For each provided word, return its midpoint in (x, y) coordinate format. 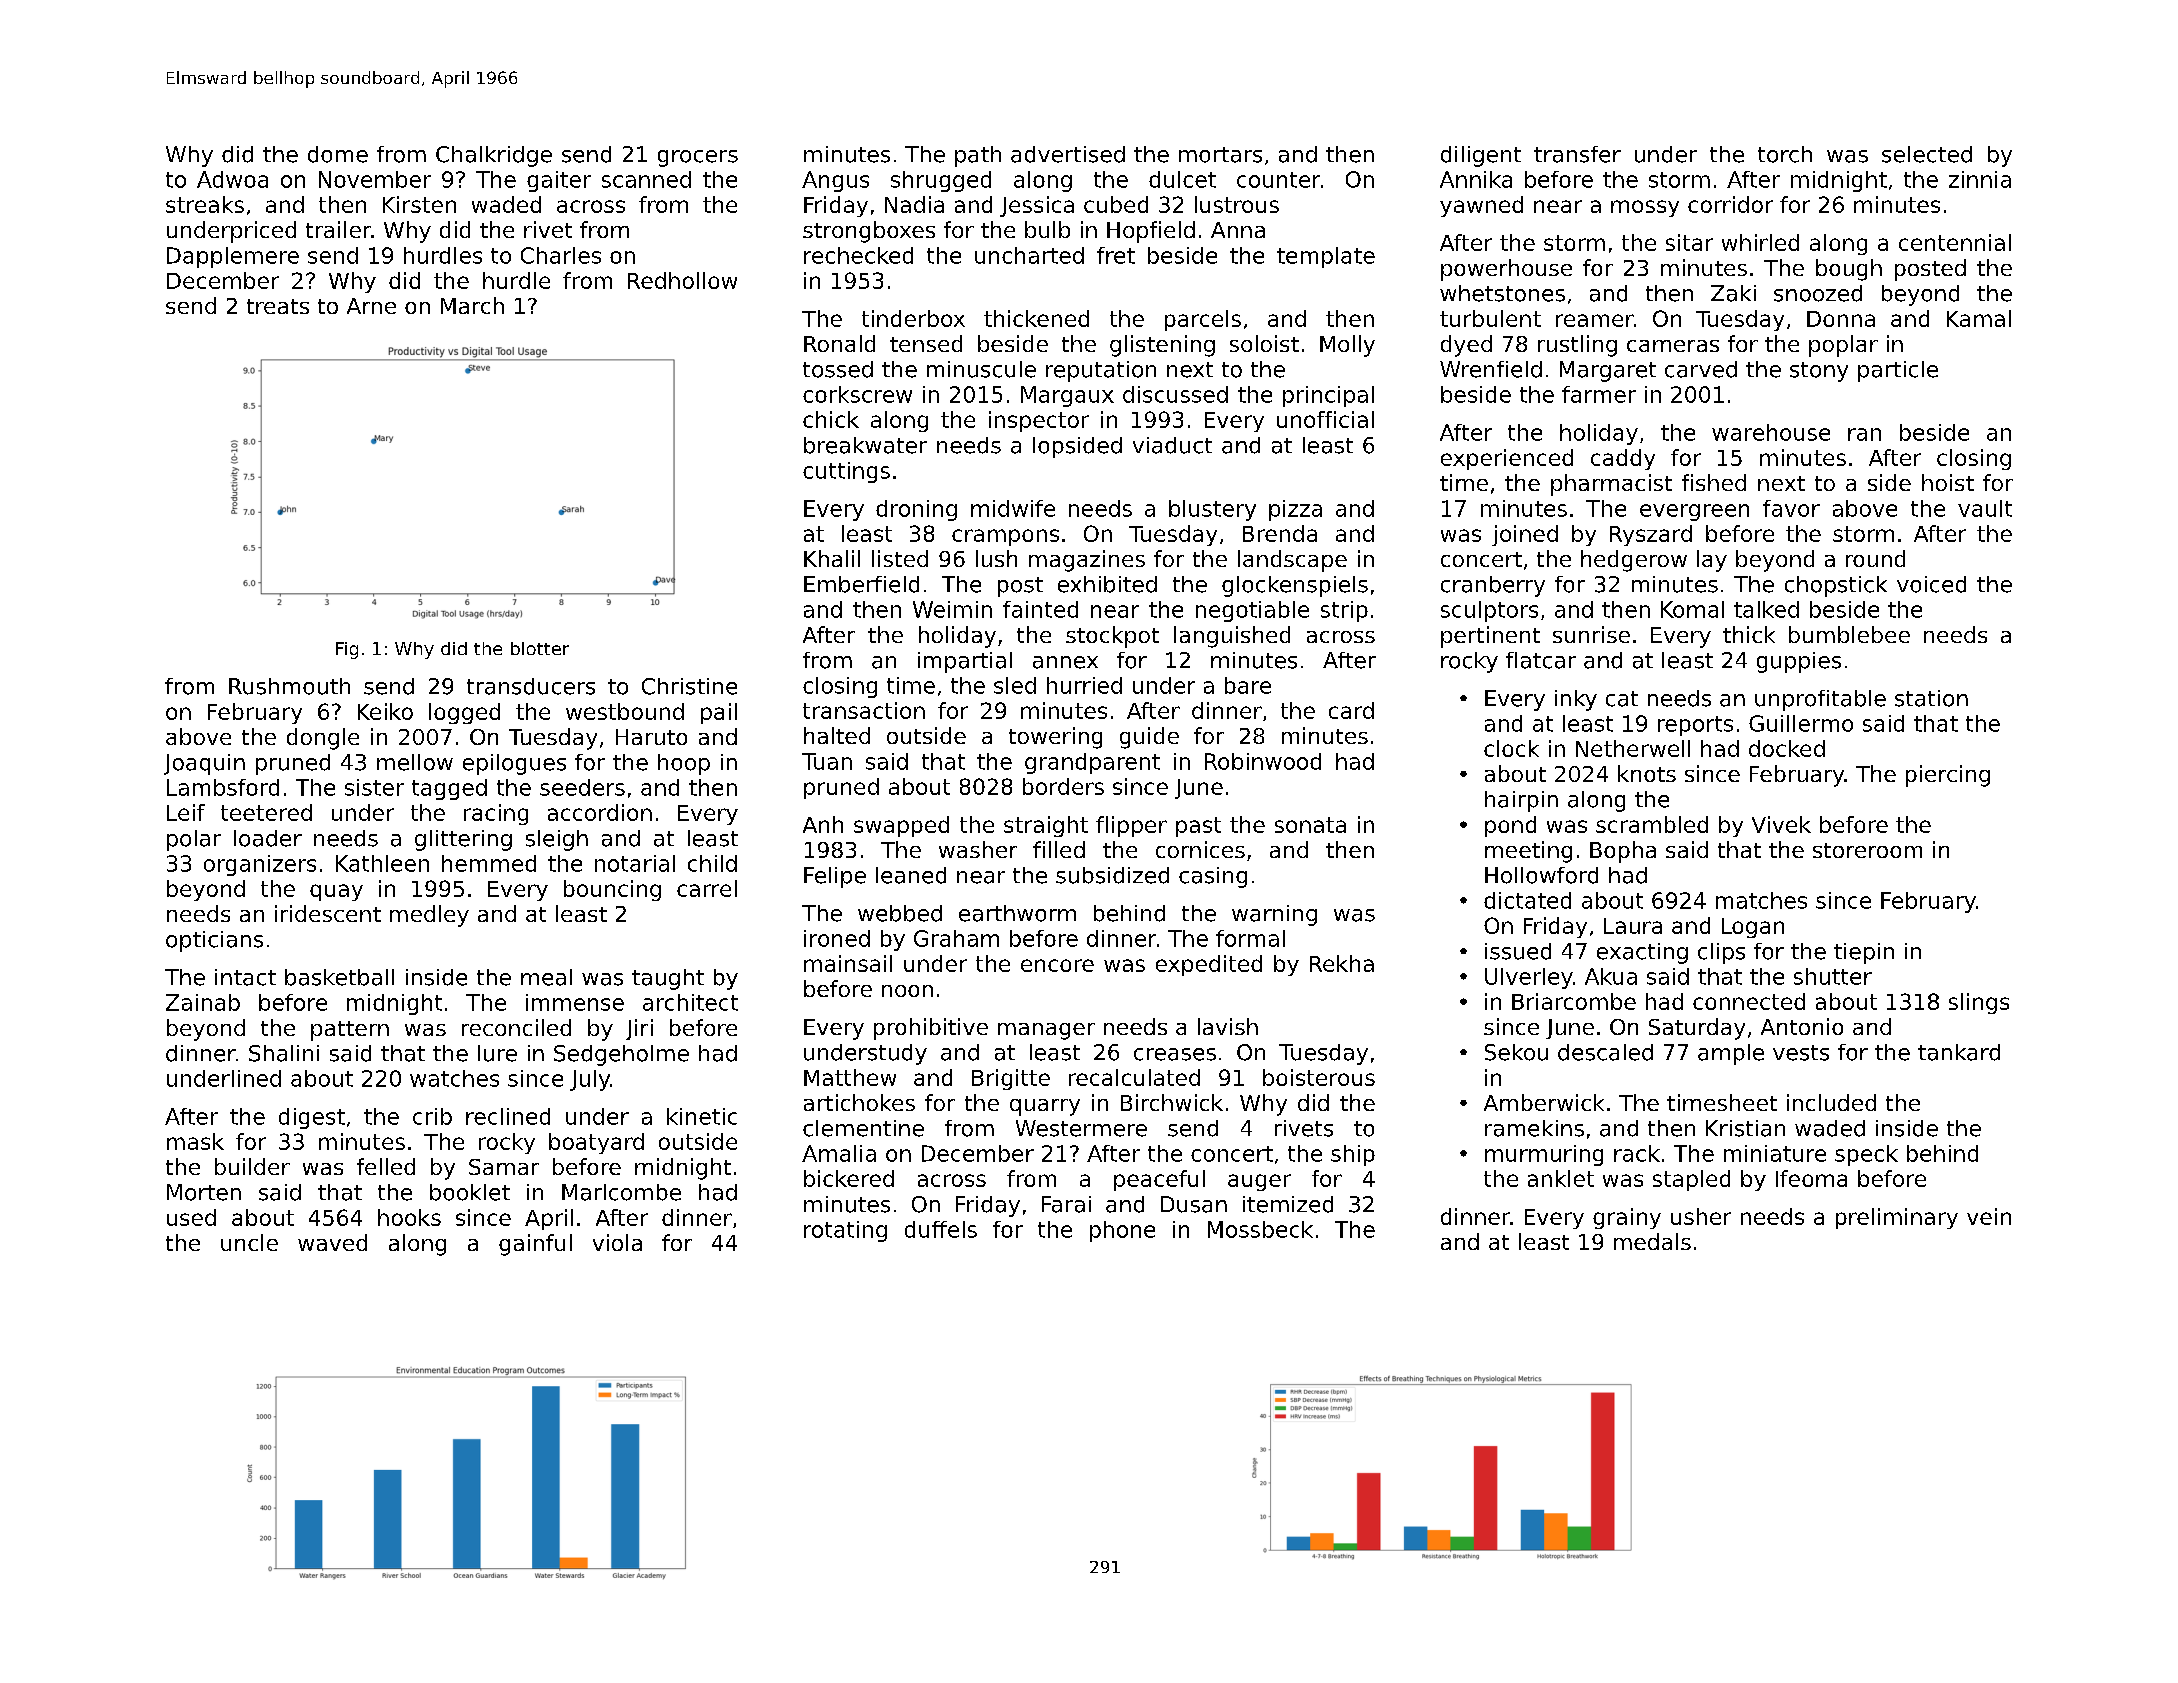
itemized (1288, 1204)
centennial (1955, 242)
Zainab (203, 1002)
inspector (1039, 421)
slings (1979, 1003)
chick (831, 419)
